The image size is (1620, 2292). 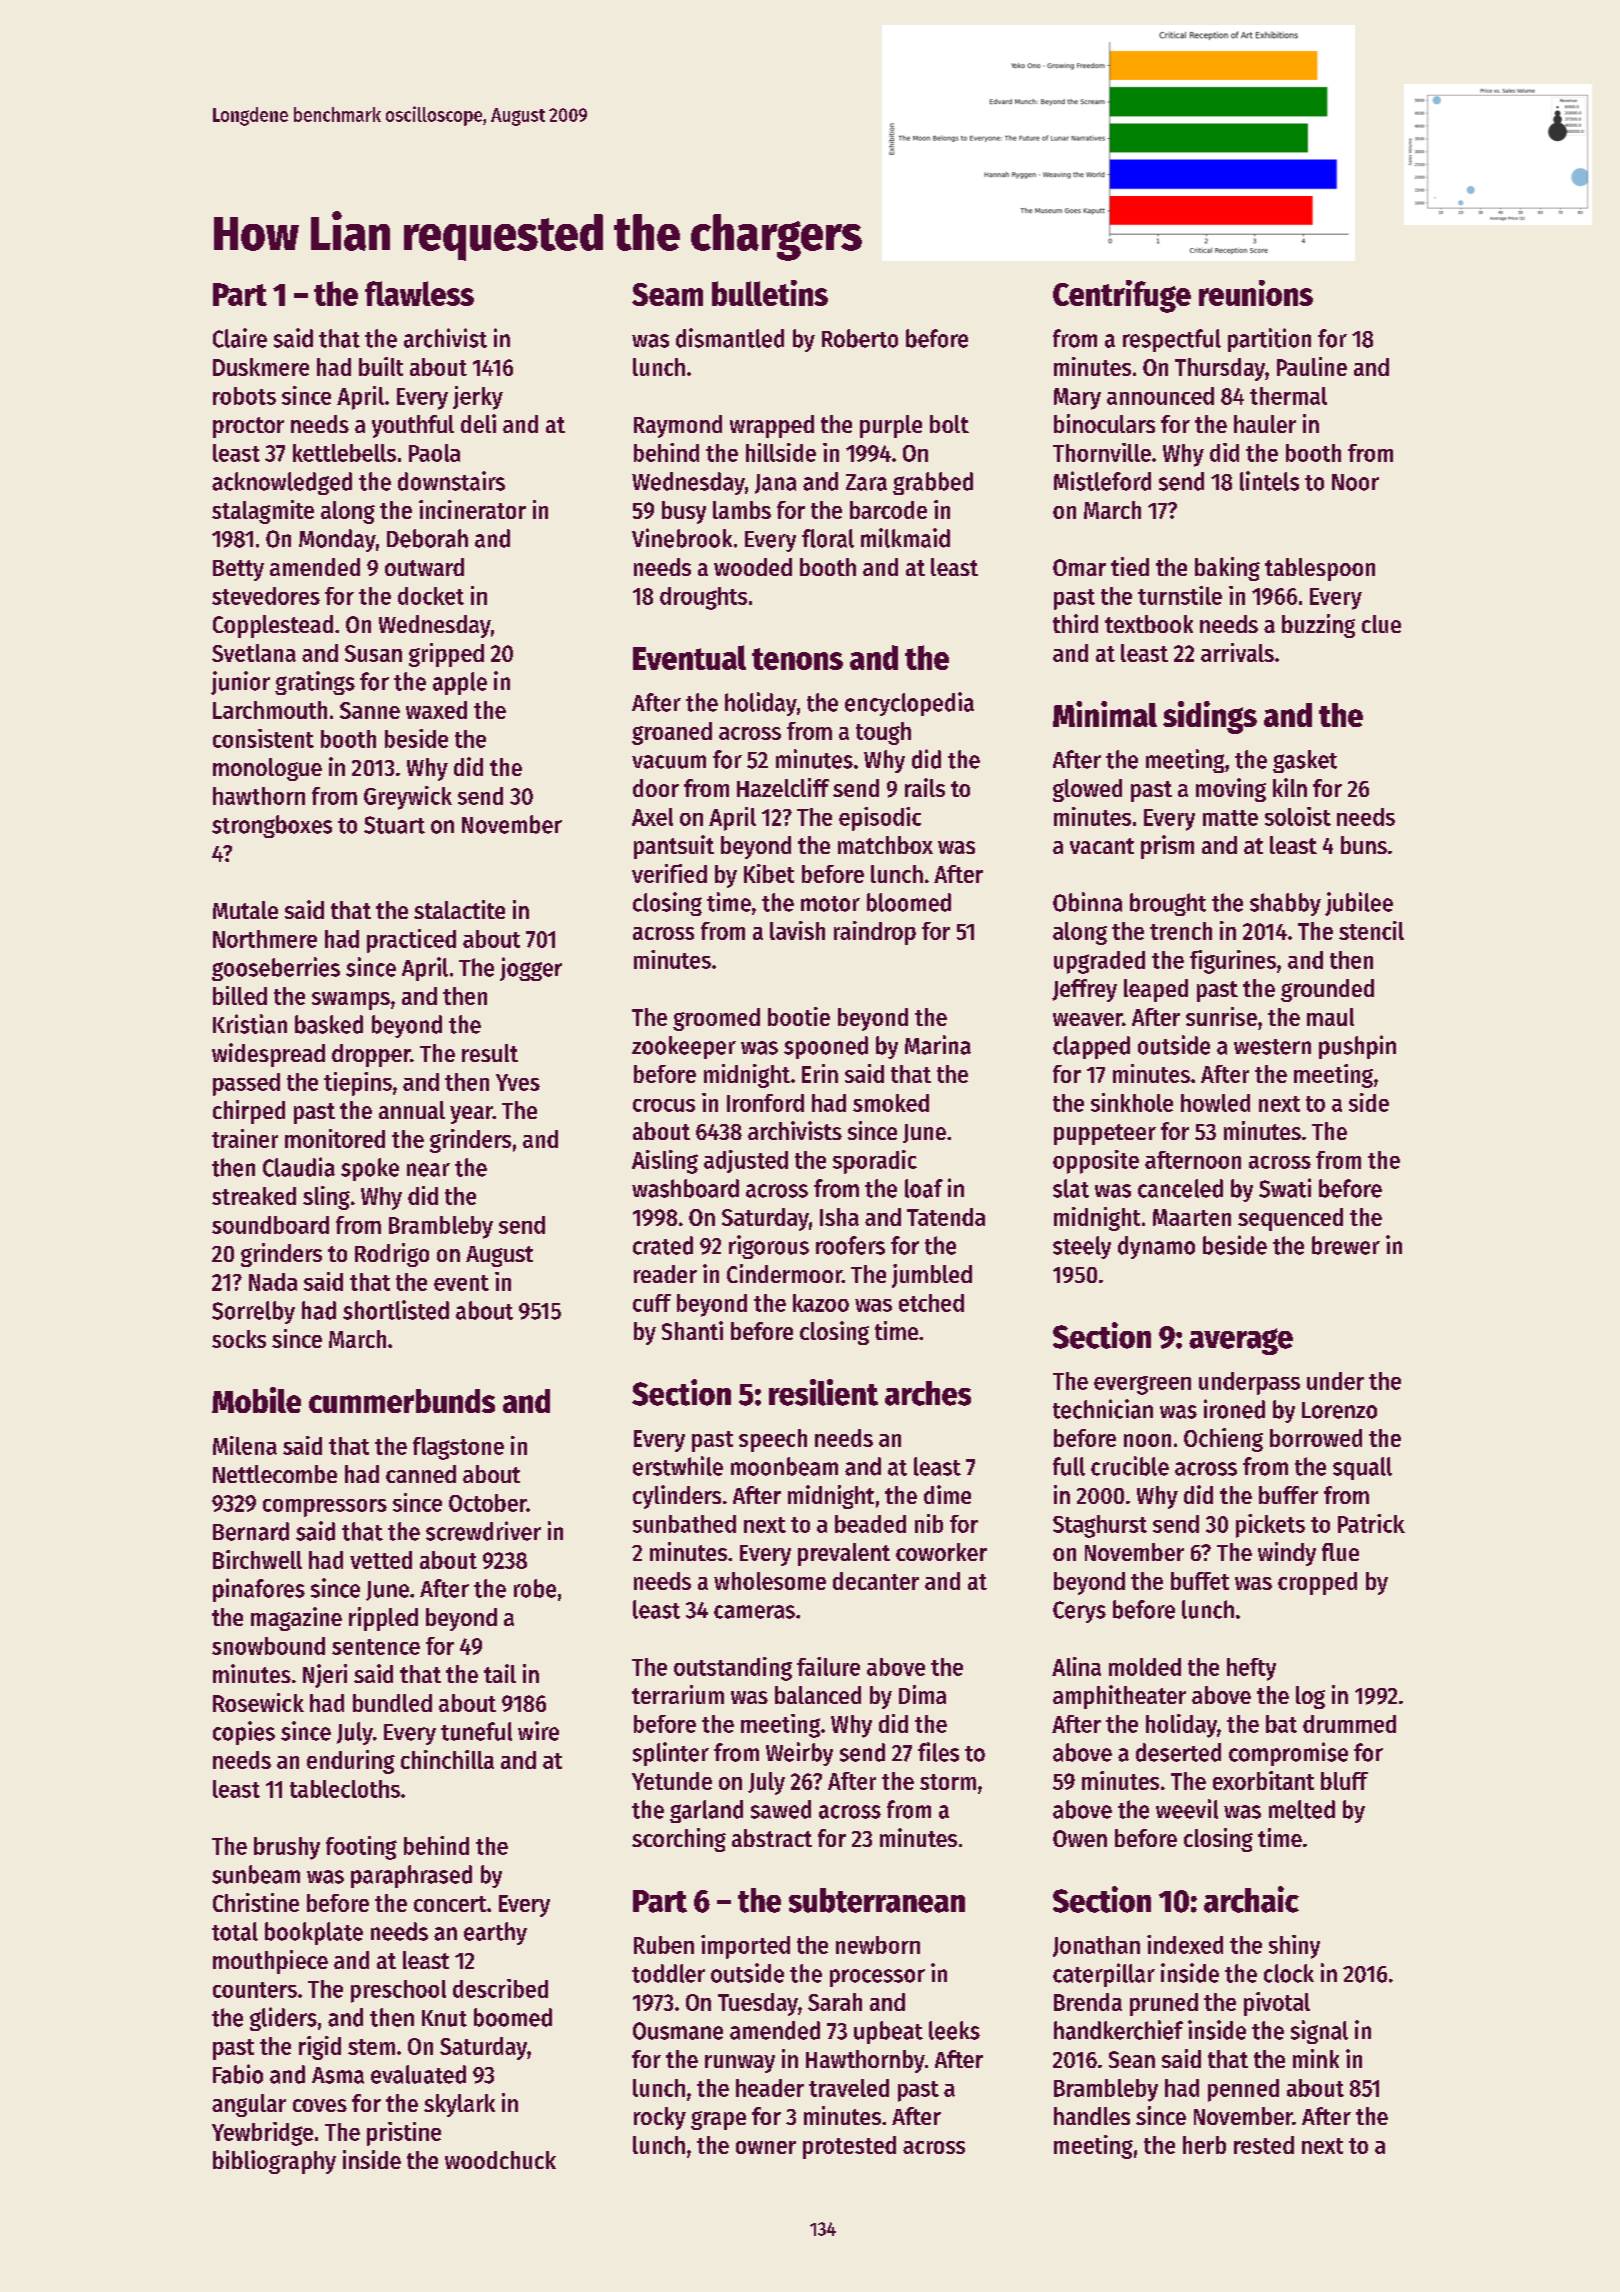 I want to click on shortlisted, so click(x=396, y=1310).
